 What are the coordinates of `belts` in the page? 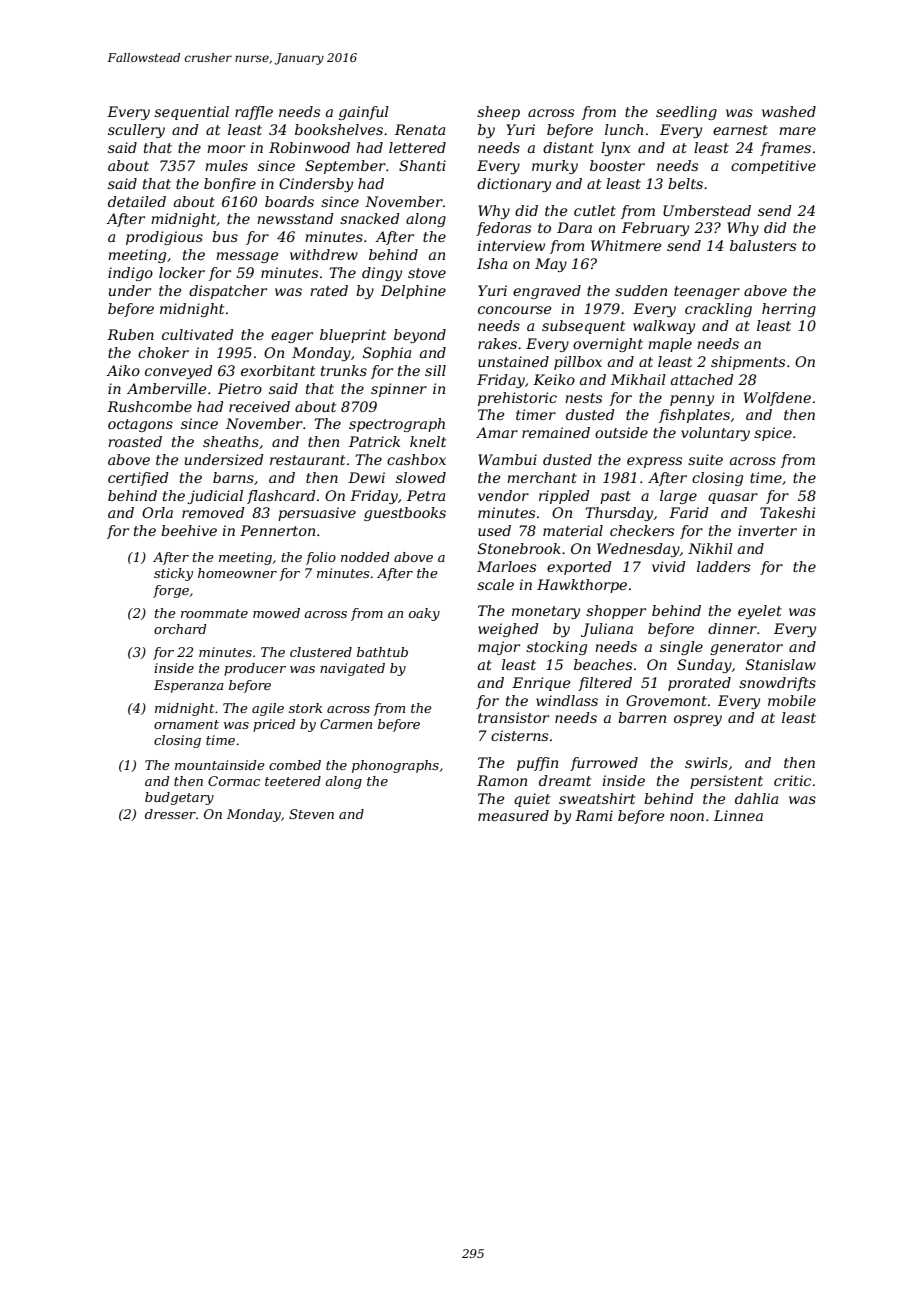 It's located at (685, 183).
